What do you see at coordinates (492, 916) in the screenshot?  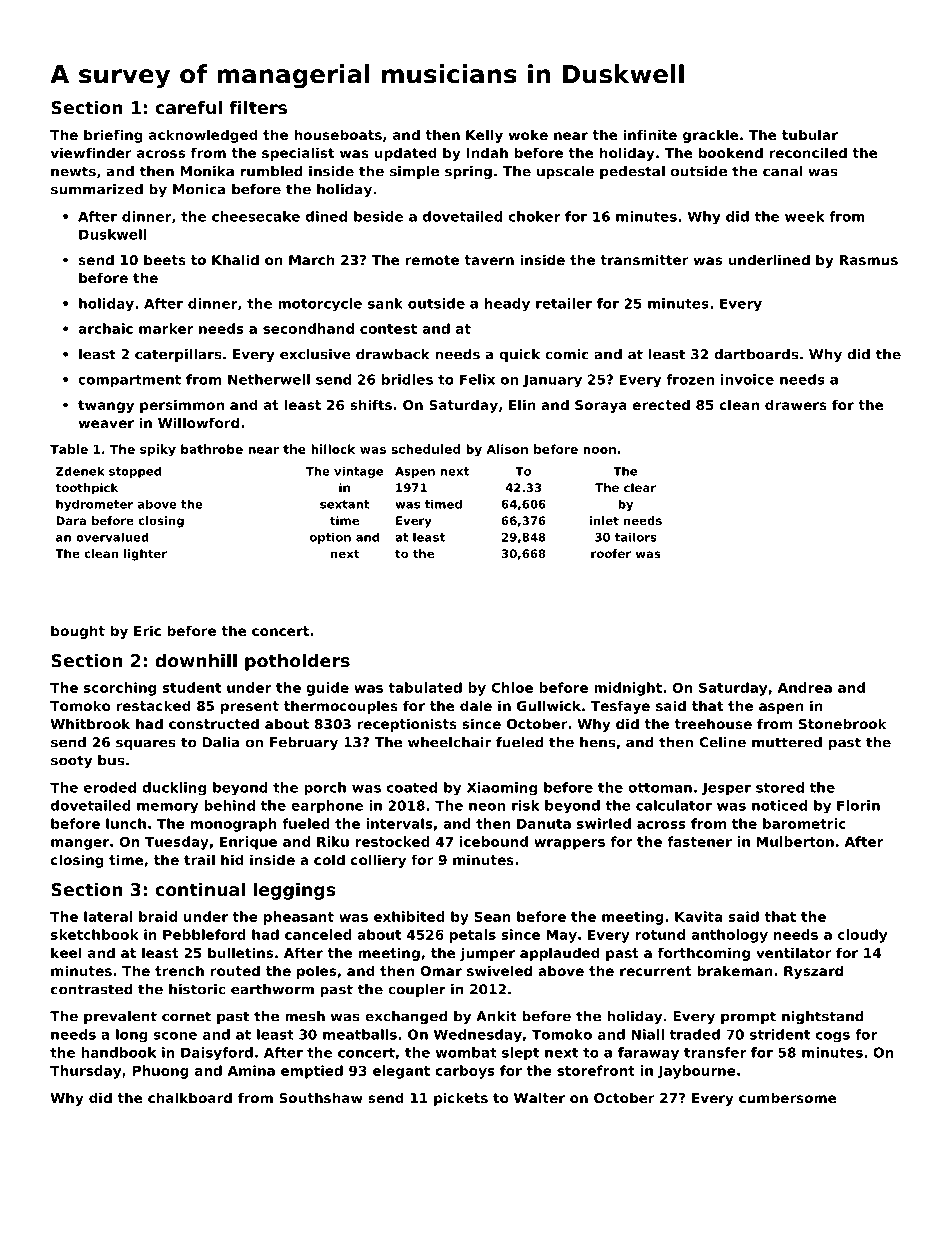 I see `Sean` at bounding box center [492, 916].
